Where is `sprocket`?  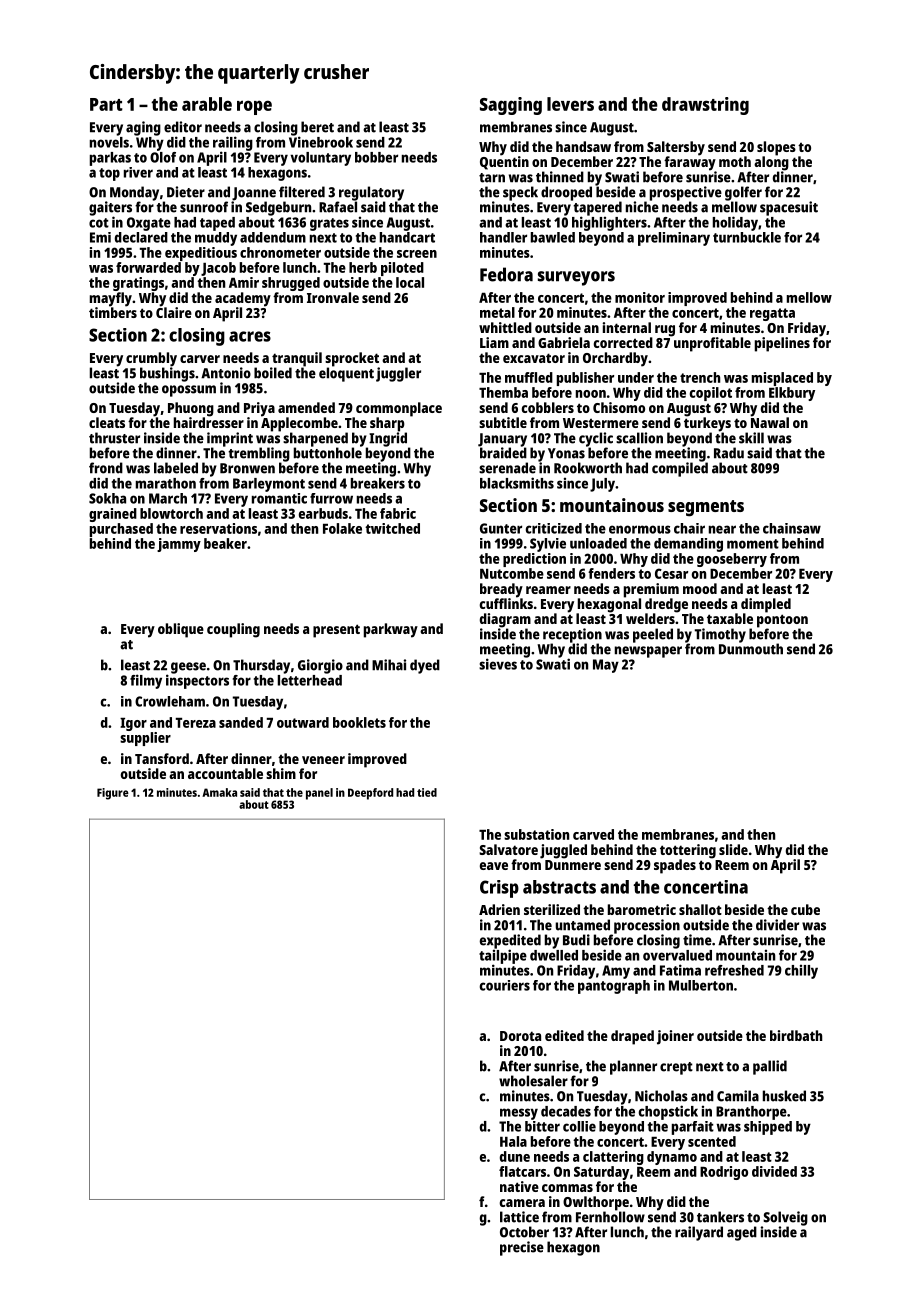
sprocket is located at coordinates (352, 359).
